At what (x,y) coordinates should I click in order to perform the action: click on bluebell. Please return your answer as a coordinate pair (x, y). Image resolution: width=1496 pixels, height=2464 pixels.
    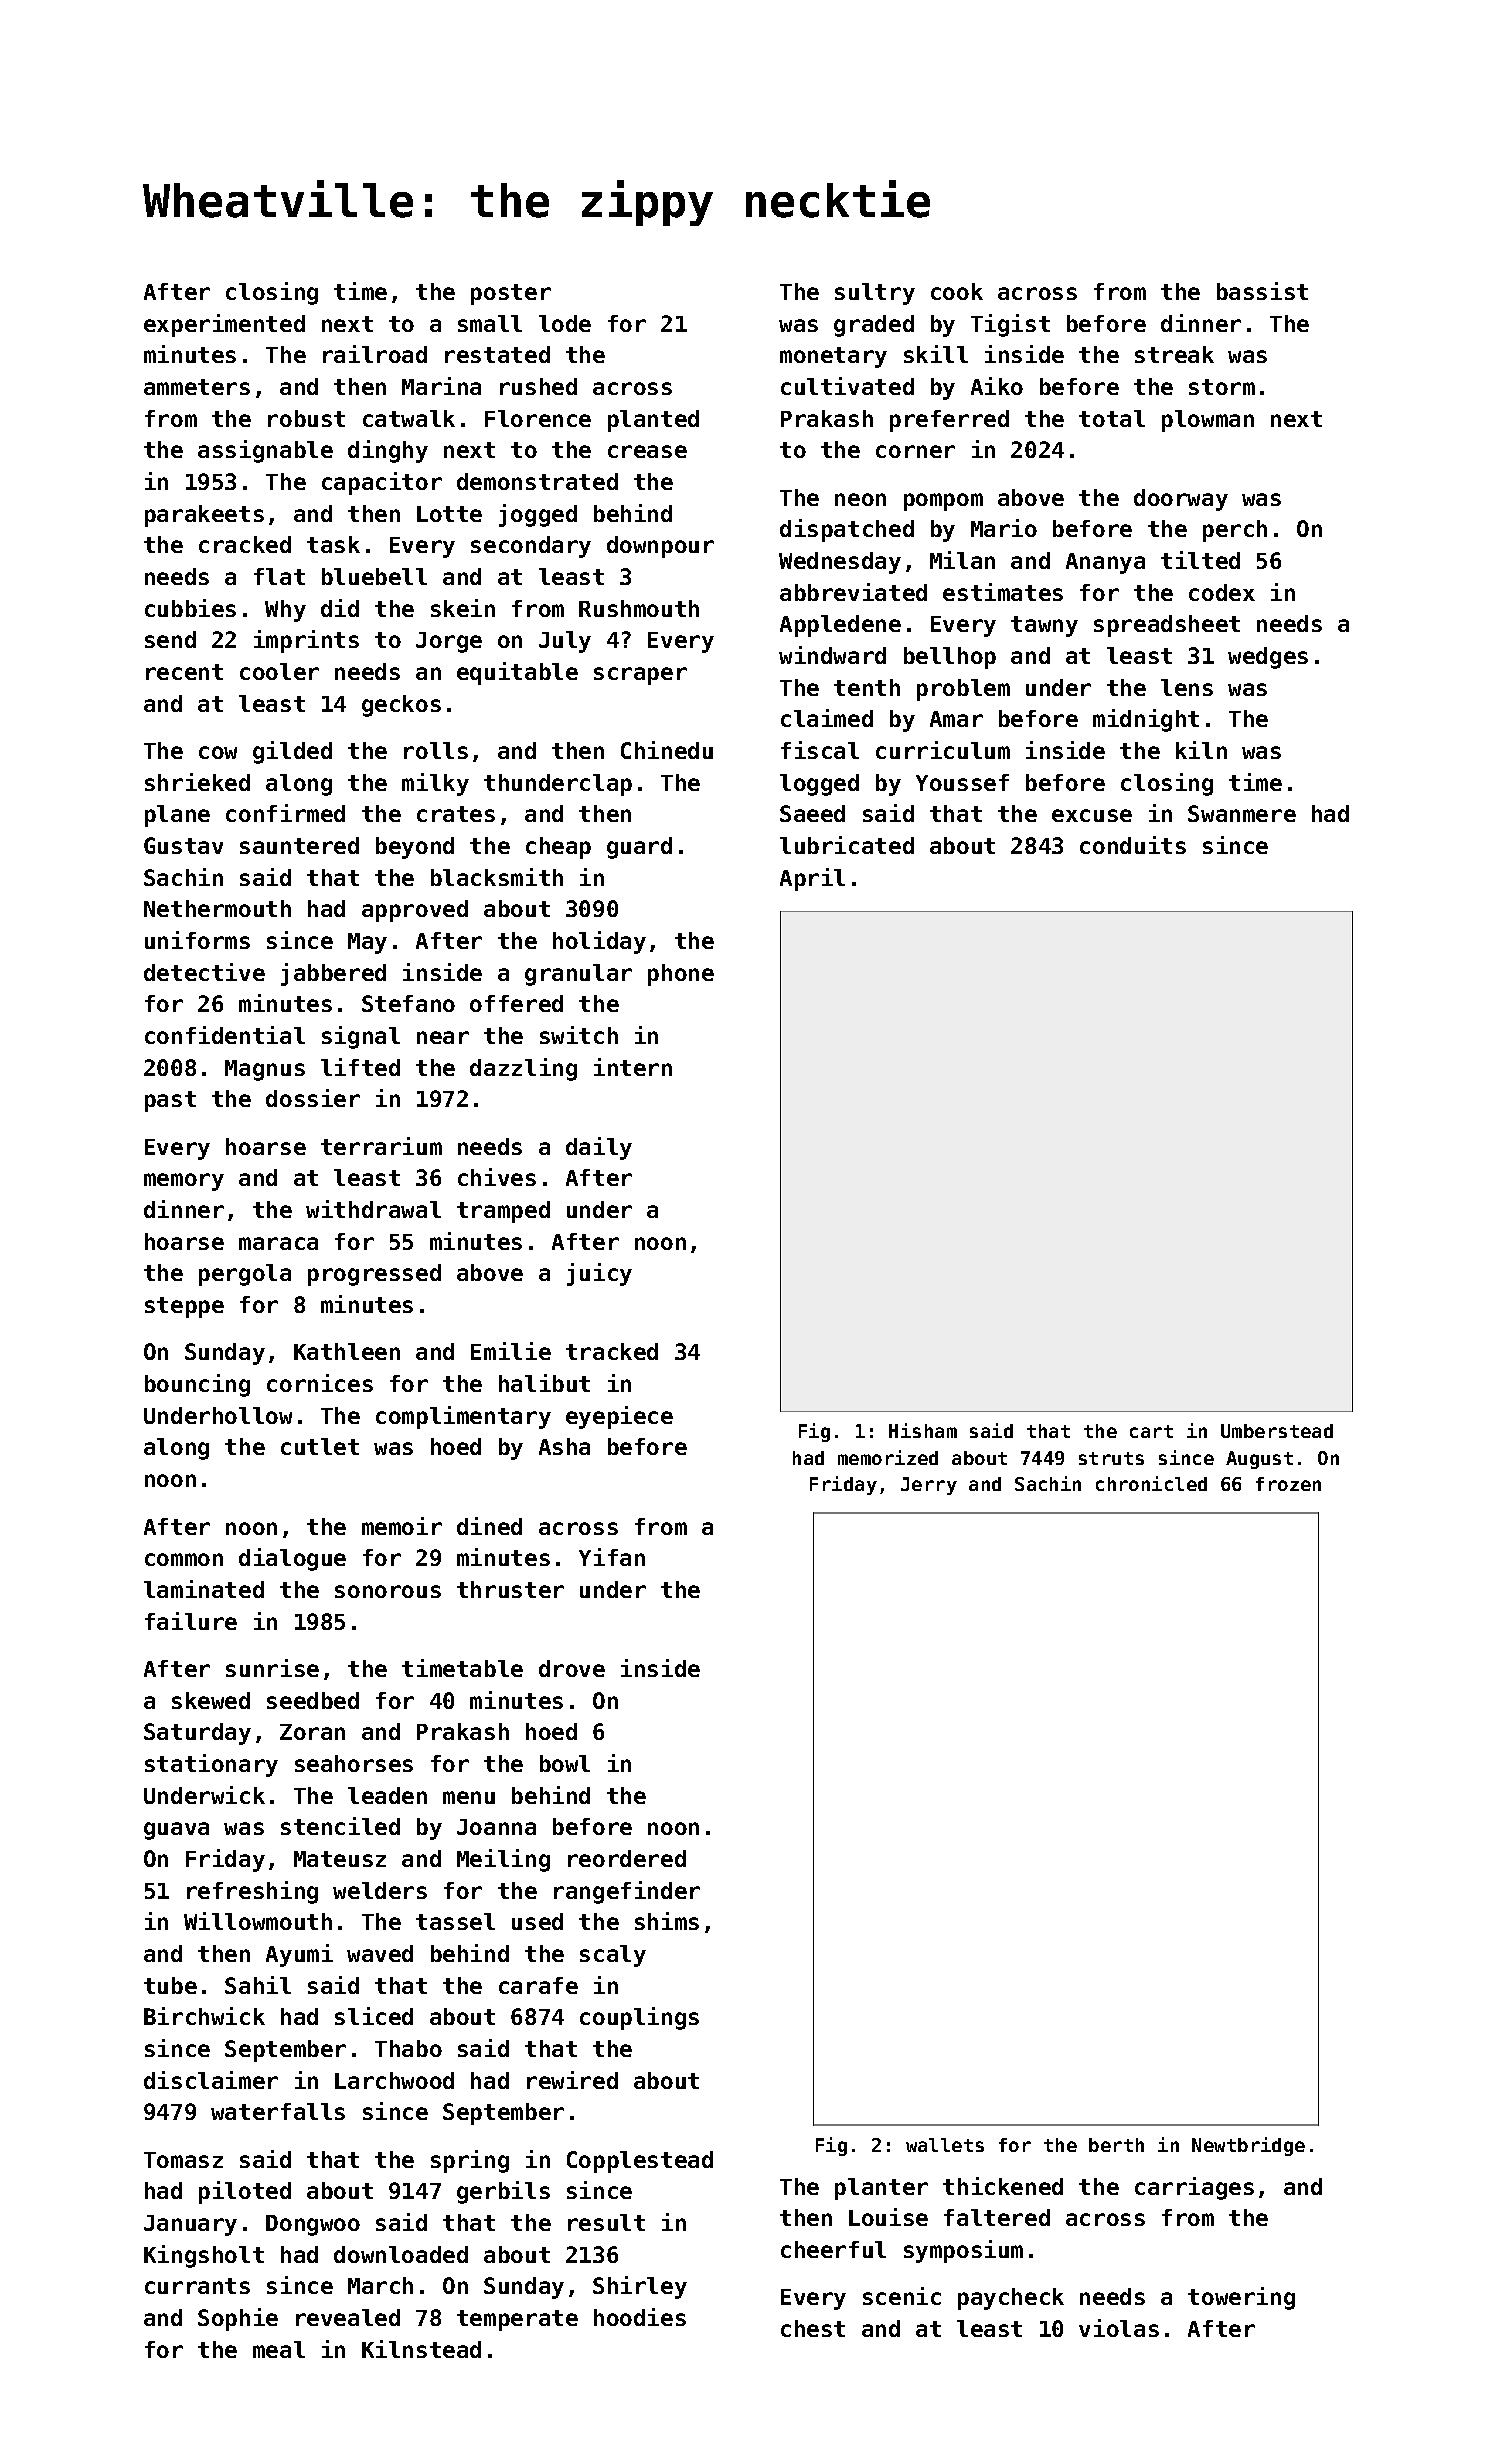
    Looking at the image, I should click on (374, 576).
